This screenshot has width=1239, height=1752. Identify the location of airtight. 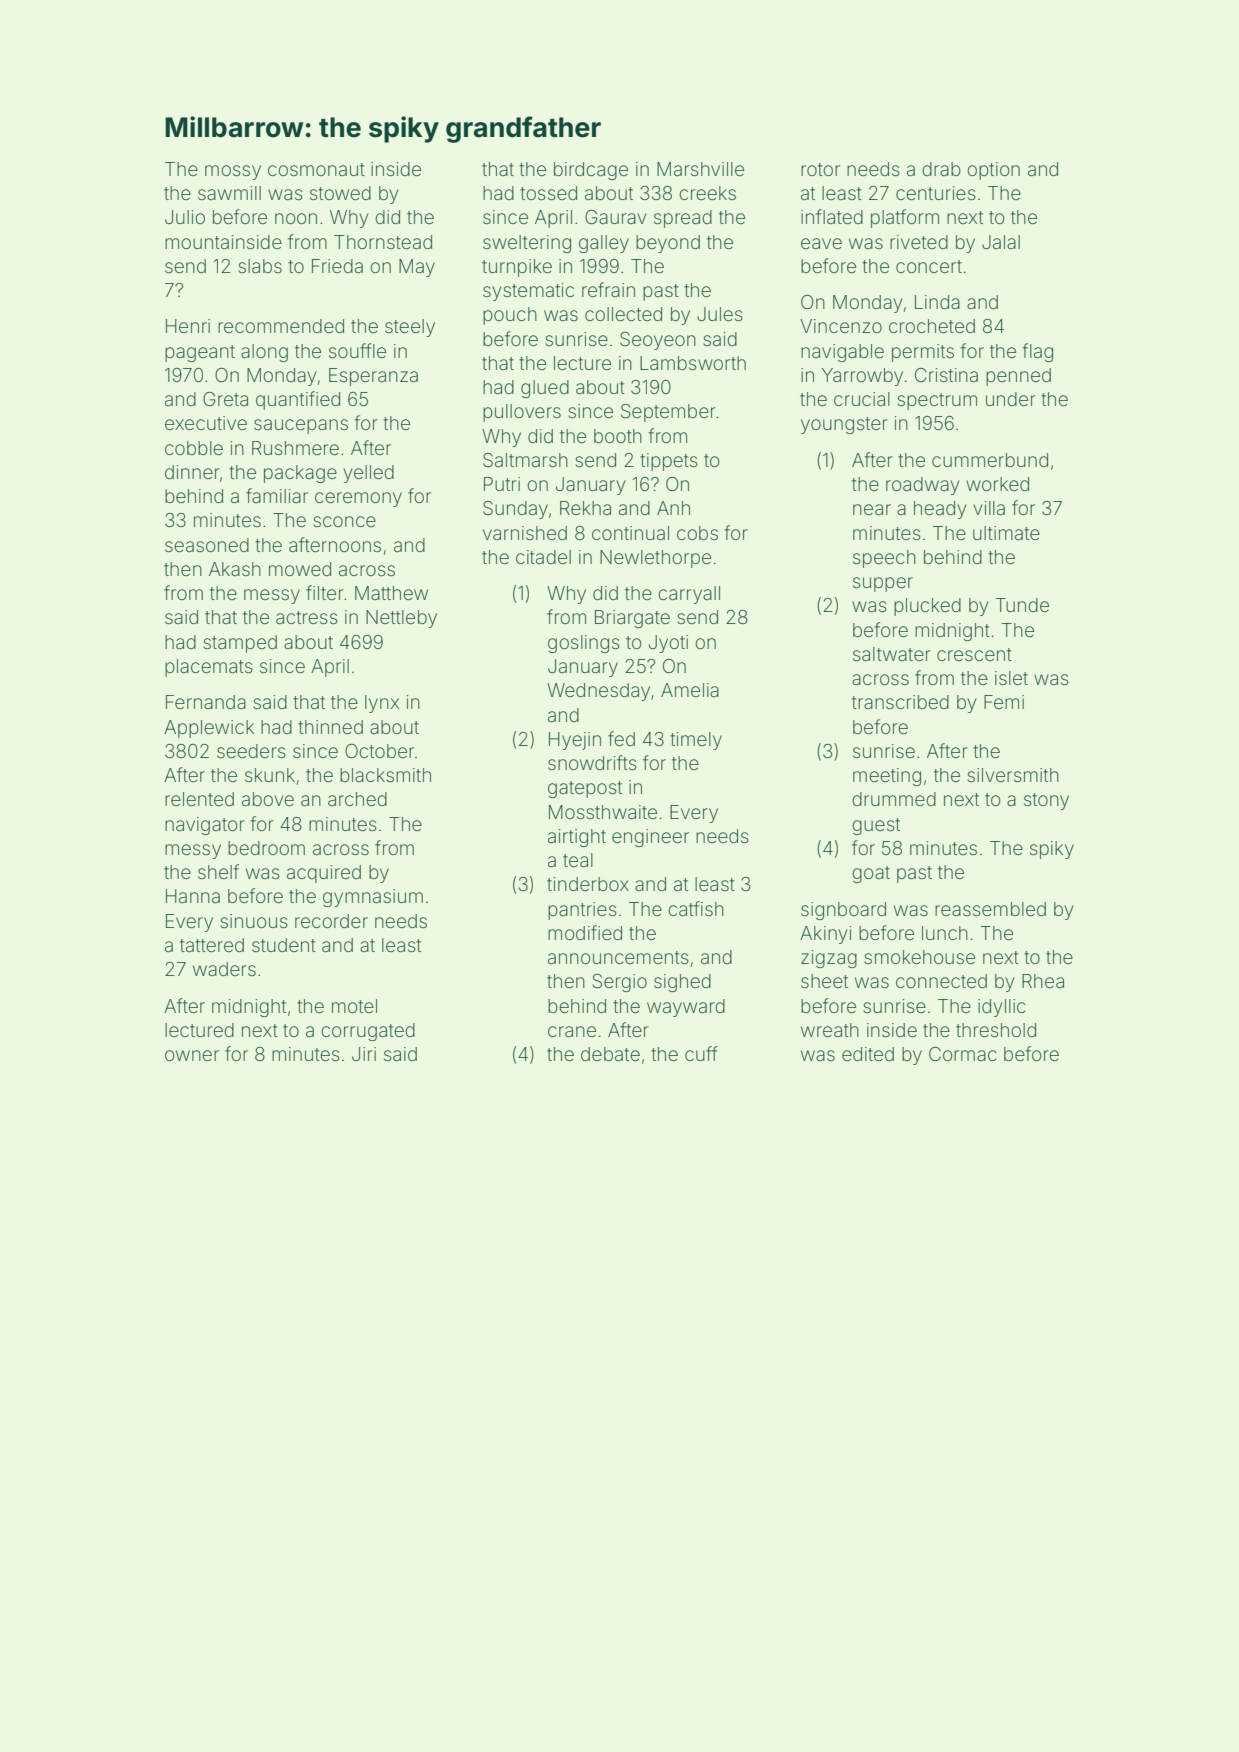
(577, 838).
